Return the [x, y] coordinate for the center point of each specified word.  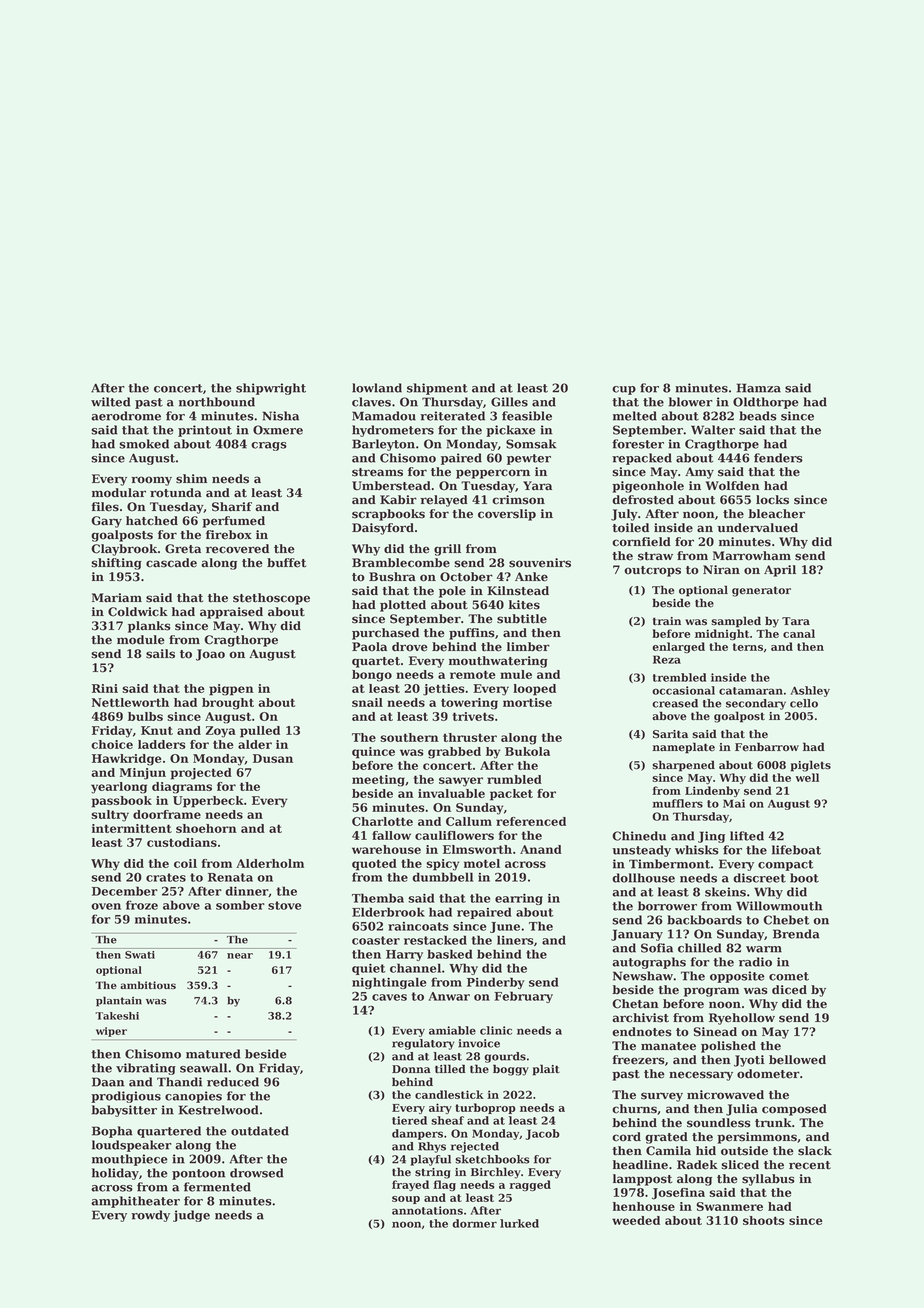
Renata [230, 877]
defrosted [643, 500]
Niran [721, 570]
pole [452, 592]
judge [191, 1216]
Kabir [398, 500]
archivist [640, 1018]
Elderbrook [388, 912]
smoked [144, 444]
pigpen [231, 690]
